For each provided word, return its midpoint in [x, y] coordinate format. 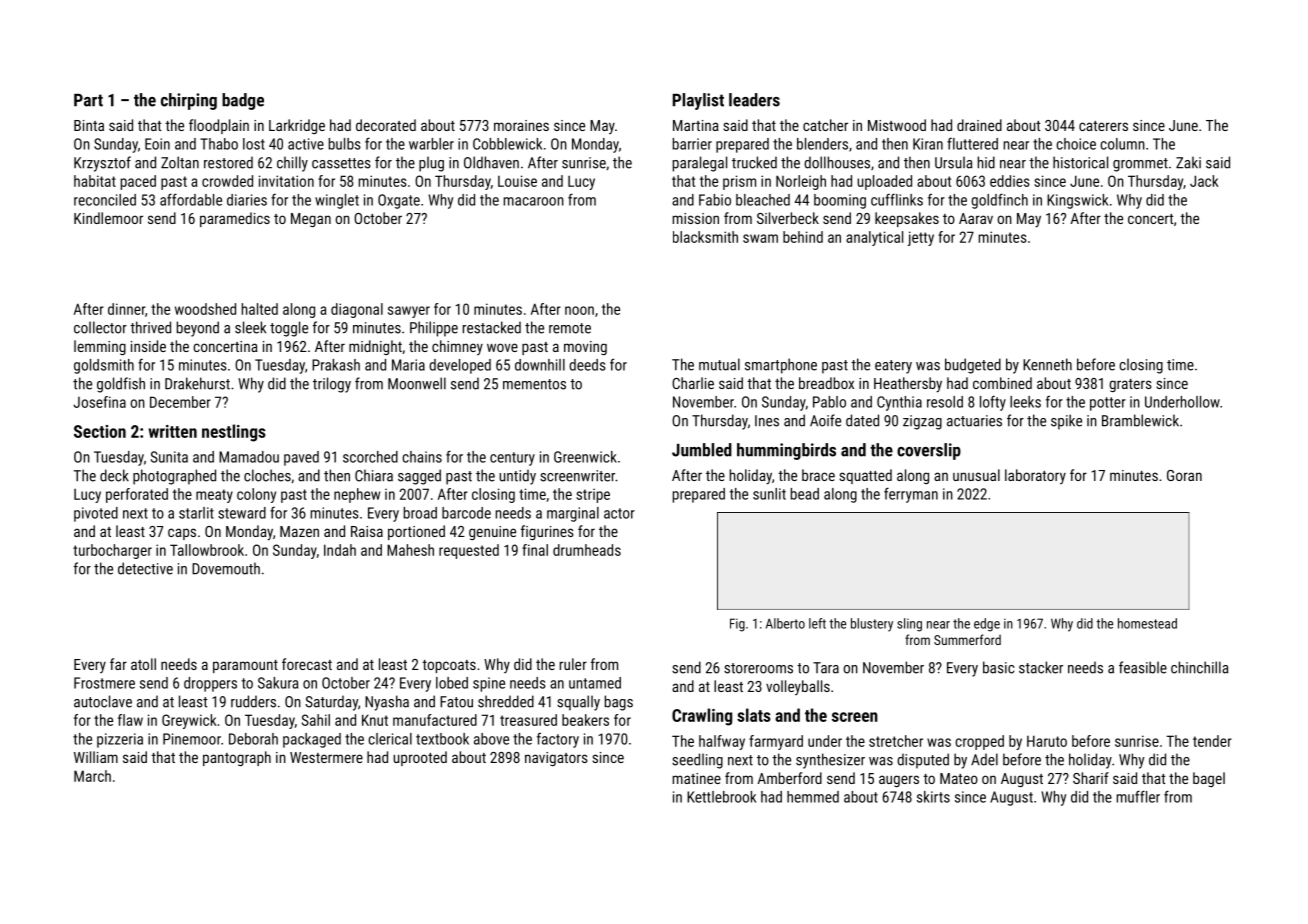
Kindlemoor [108, 218]
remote [570, 328]
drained [979, 125]
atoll [143, 664]
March [92, 776]
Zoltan [180, 162]
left [817, 623]
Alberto [785, 623]
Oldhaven [491, 162]
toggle [289, 329]
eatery [893, 367]
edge [987, 625]
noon [579, 310]
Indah [340, 550]
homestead [1147, 623]
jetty [921, 238]
